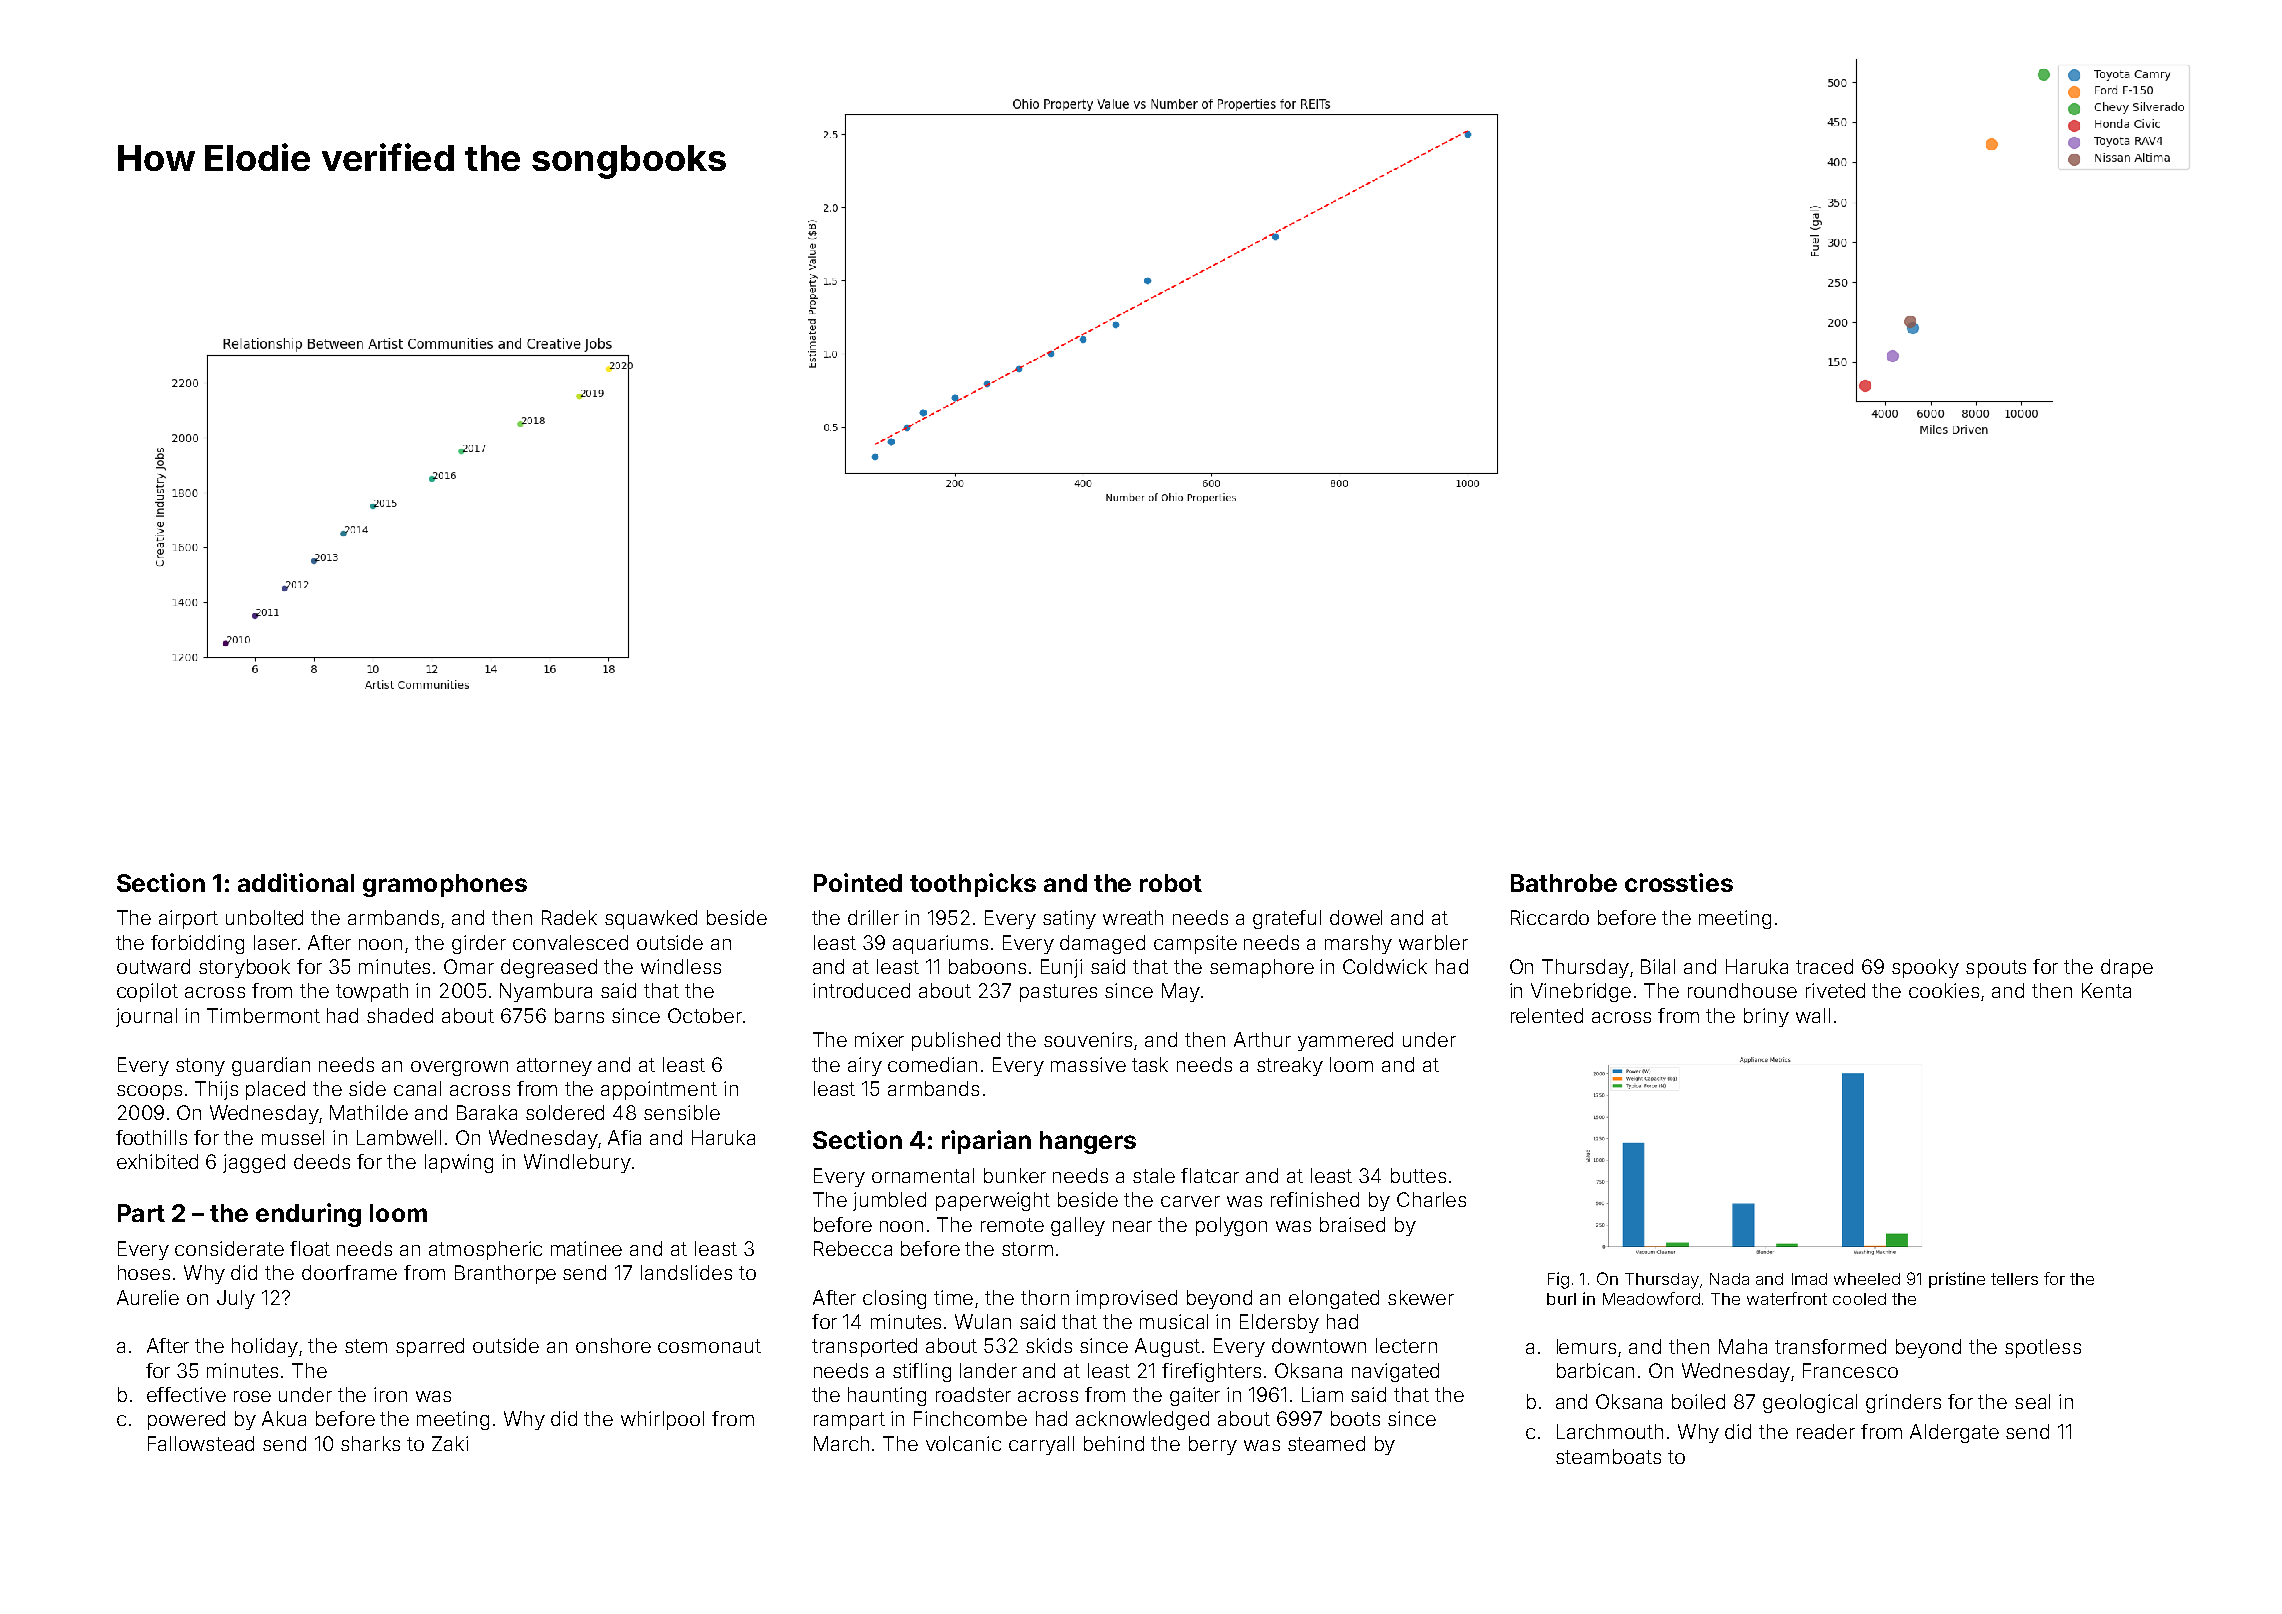 The width and height of the image is (2282, 1614). Describe the element at coordinates (1262, 968) in the image. I see `semaphore` at that location.
